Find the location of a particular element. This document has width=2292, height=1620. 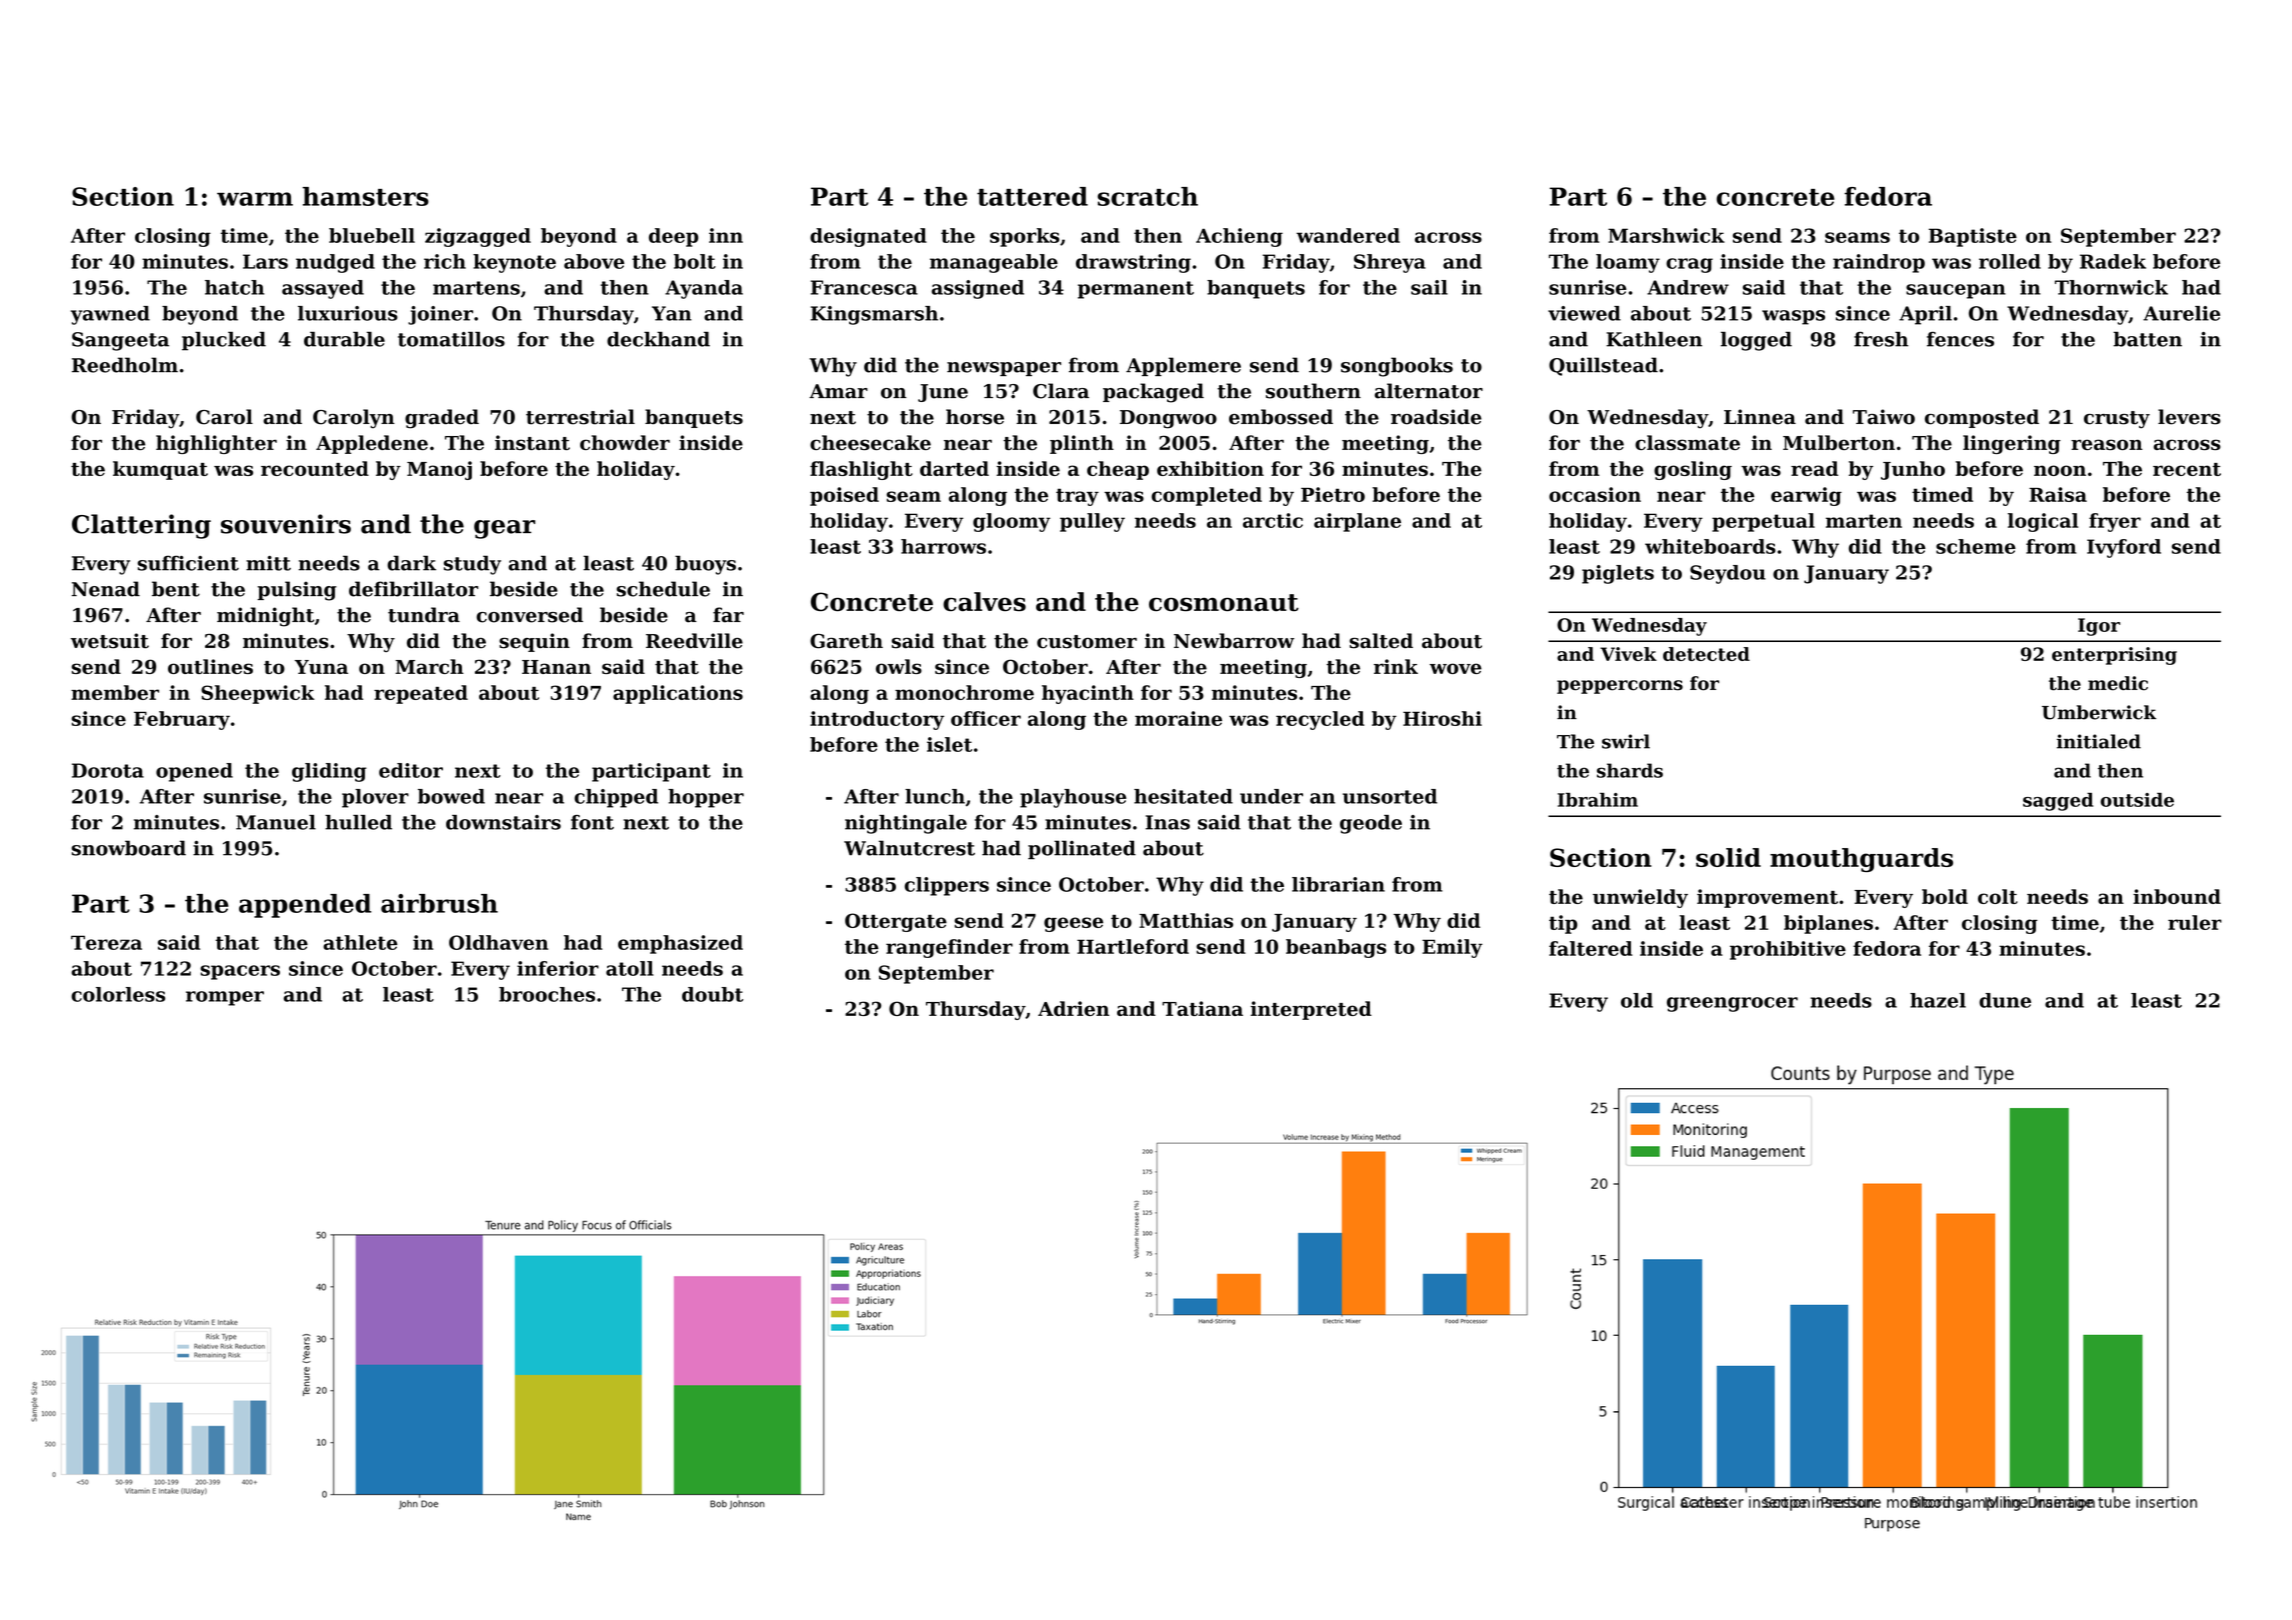

snowboard is located at coordinates (129, 848).
